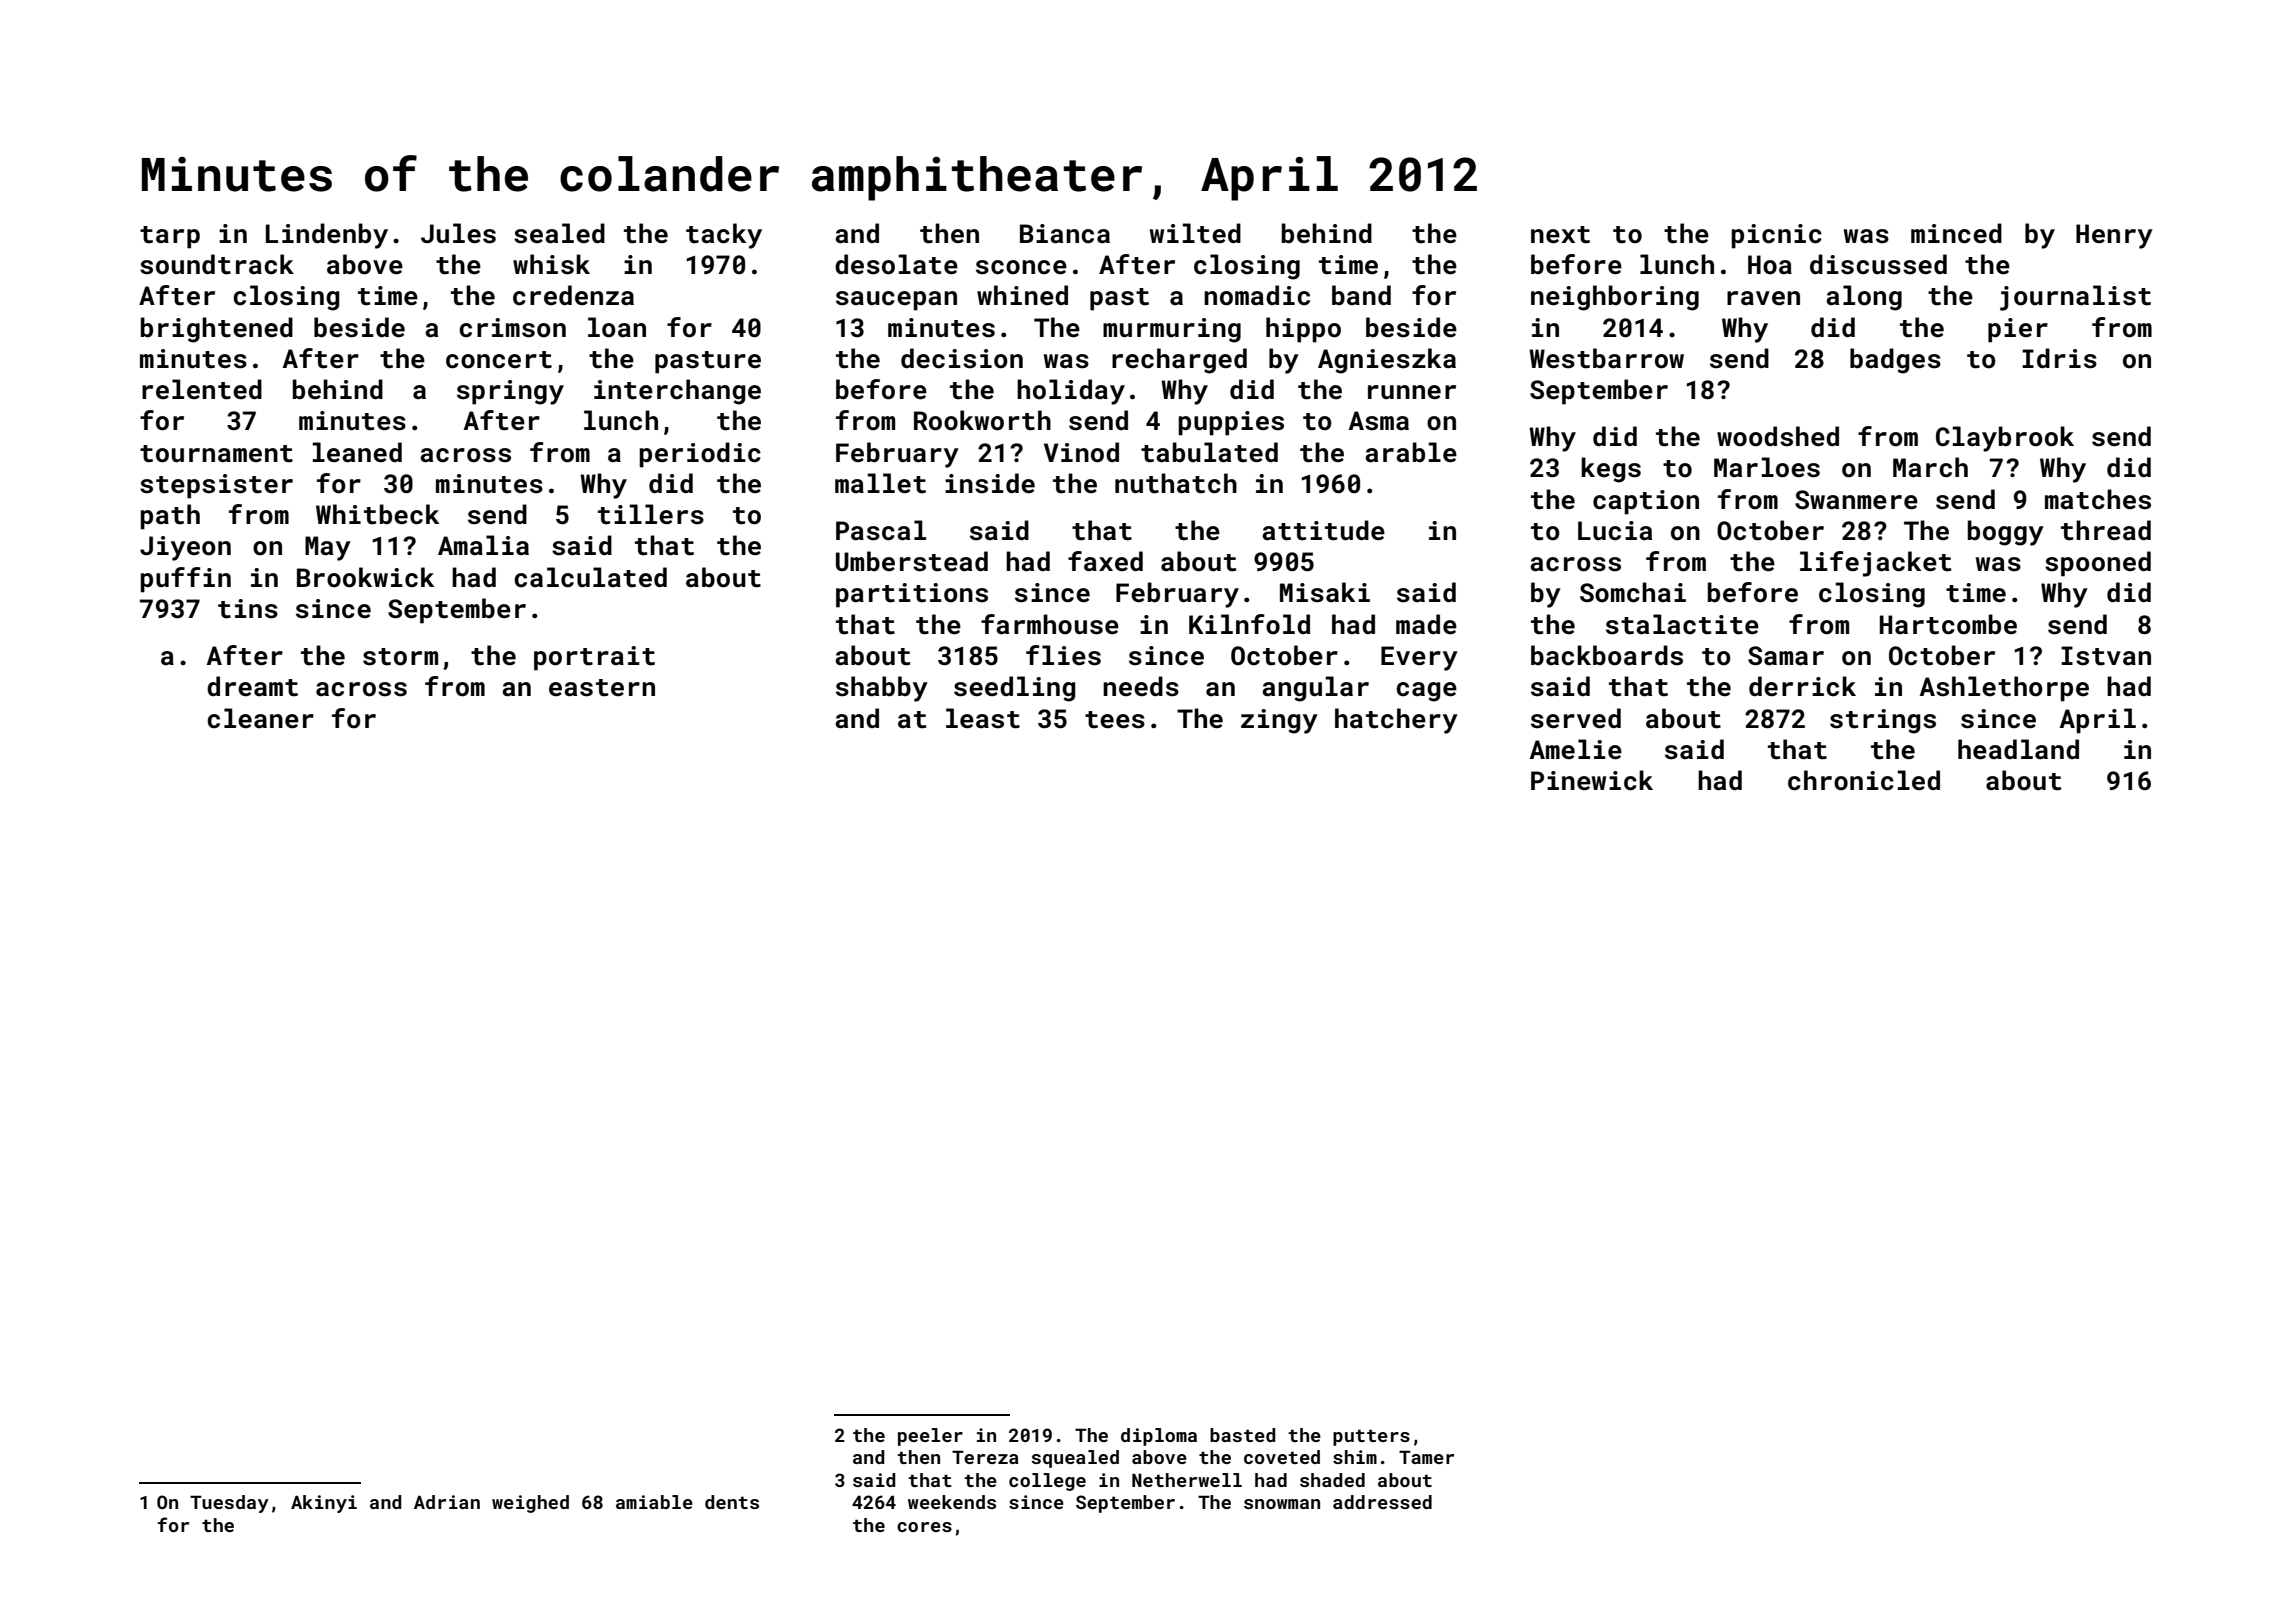 This image has height=1620, width=2292. I want to click on minced, so click(1956, 233).
